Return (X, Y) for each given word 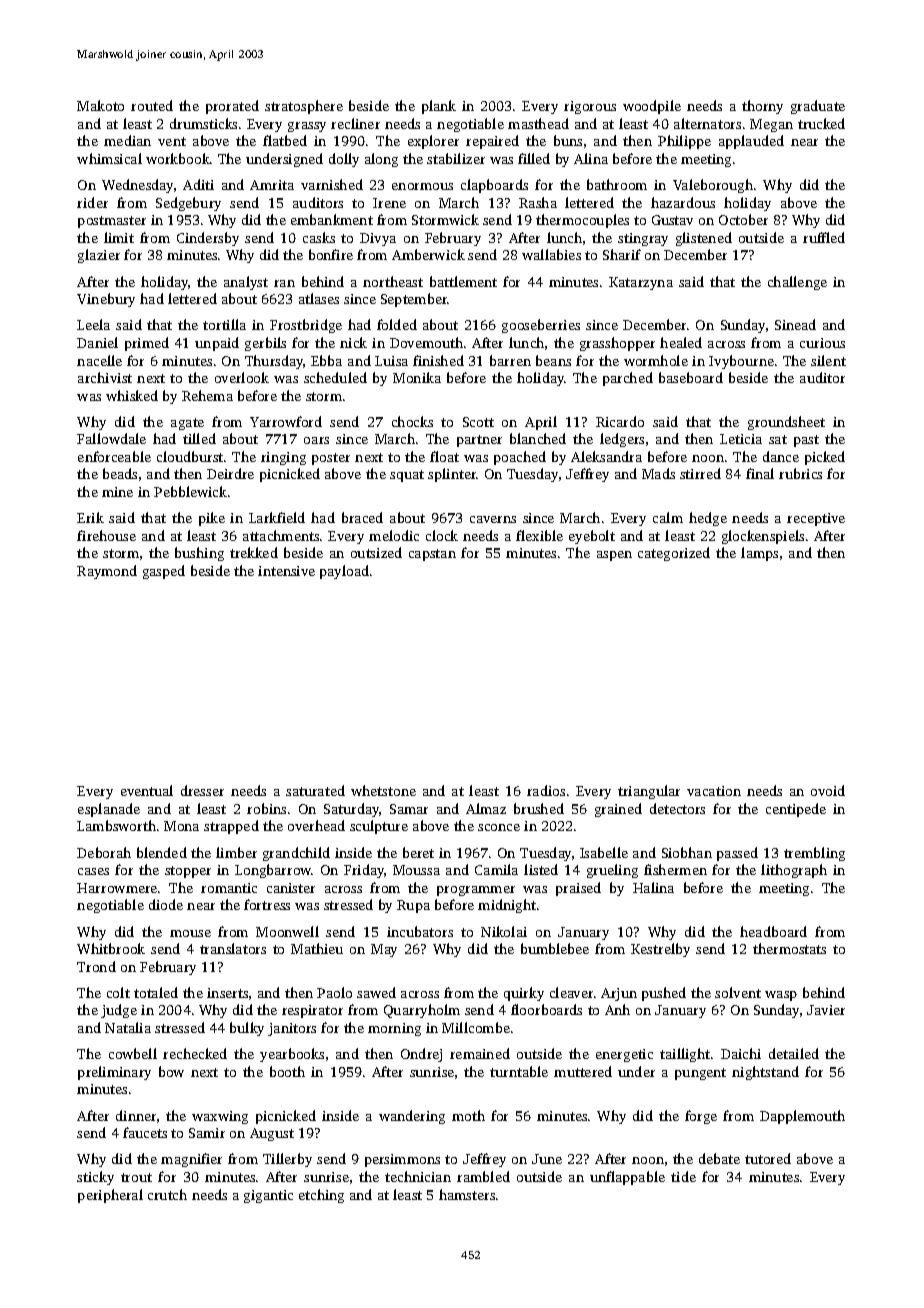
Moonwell (287, 931)
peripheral (110, 1196)
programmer (476, 891)
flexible (539, 535)
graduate (818, 107)
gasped (164, 572)
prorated (232, 107)
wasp (781, 996)
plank (439, 107)
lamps (759, 554)
